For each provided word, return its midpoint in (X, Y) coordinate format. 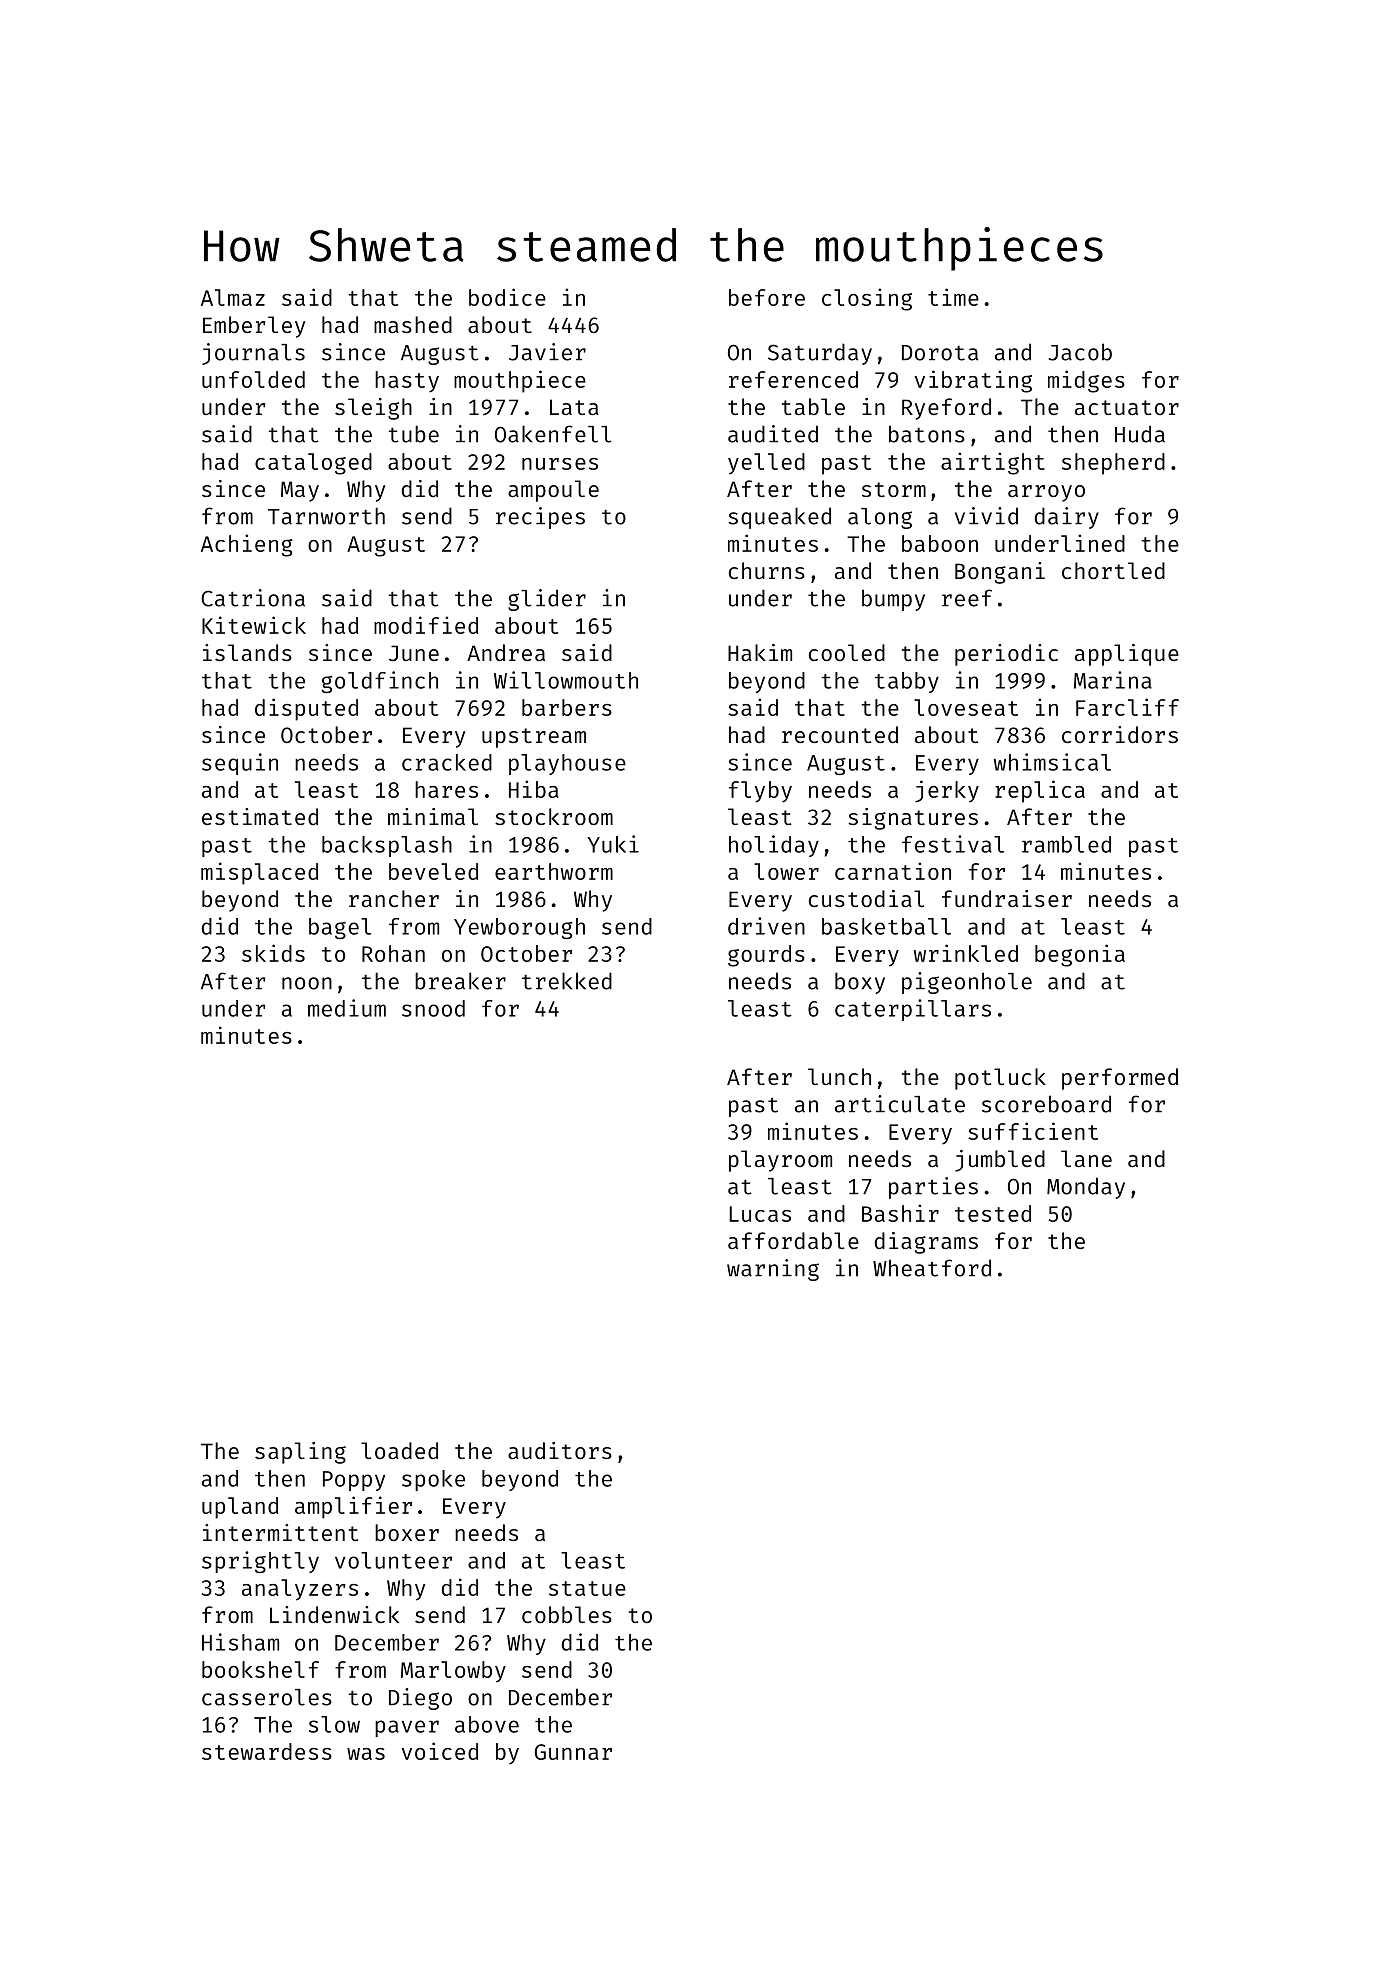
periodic (1006, 655)
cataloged (313, 464)
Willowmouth (566, 680)
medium (347, 1008)
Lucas (760, 1214)
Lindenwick (334, 1614)
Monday (1086, 1188)
